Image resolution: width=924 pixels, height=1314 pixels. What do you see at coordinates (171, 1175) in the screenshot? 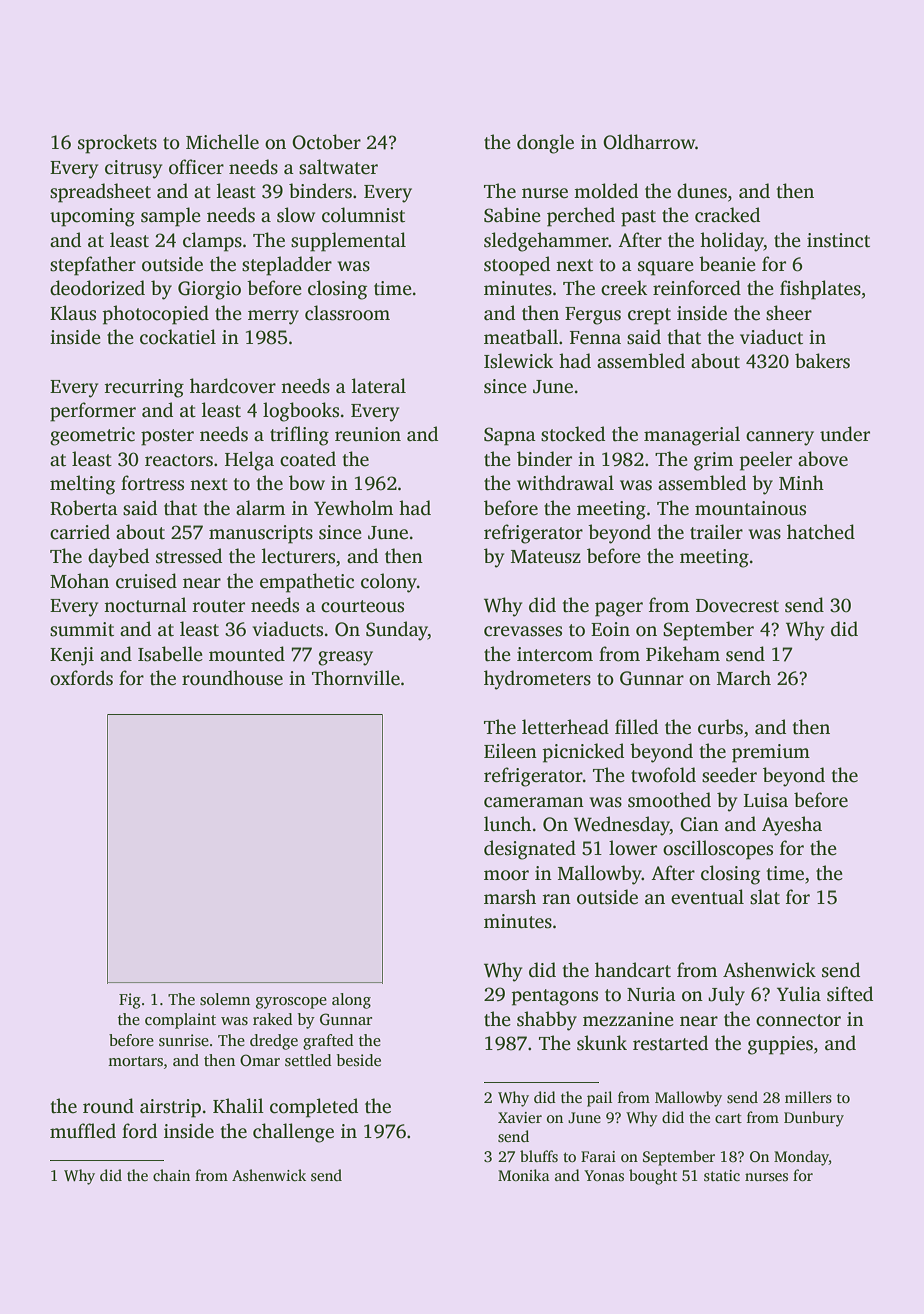
I see `chain` at bounding box center [171, 1175].
